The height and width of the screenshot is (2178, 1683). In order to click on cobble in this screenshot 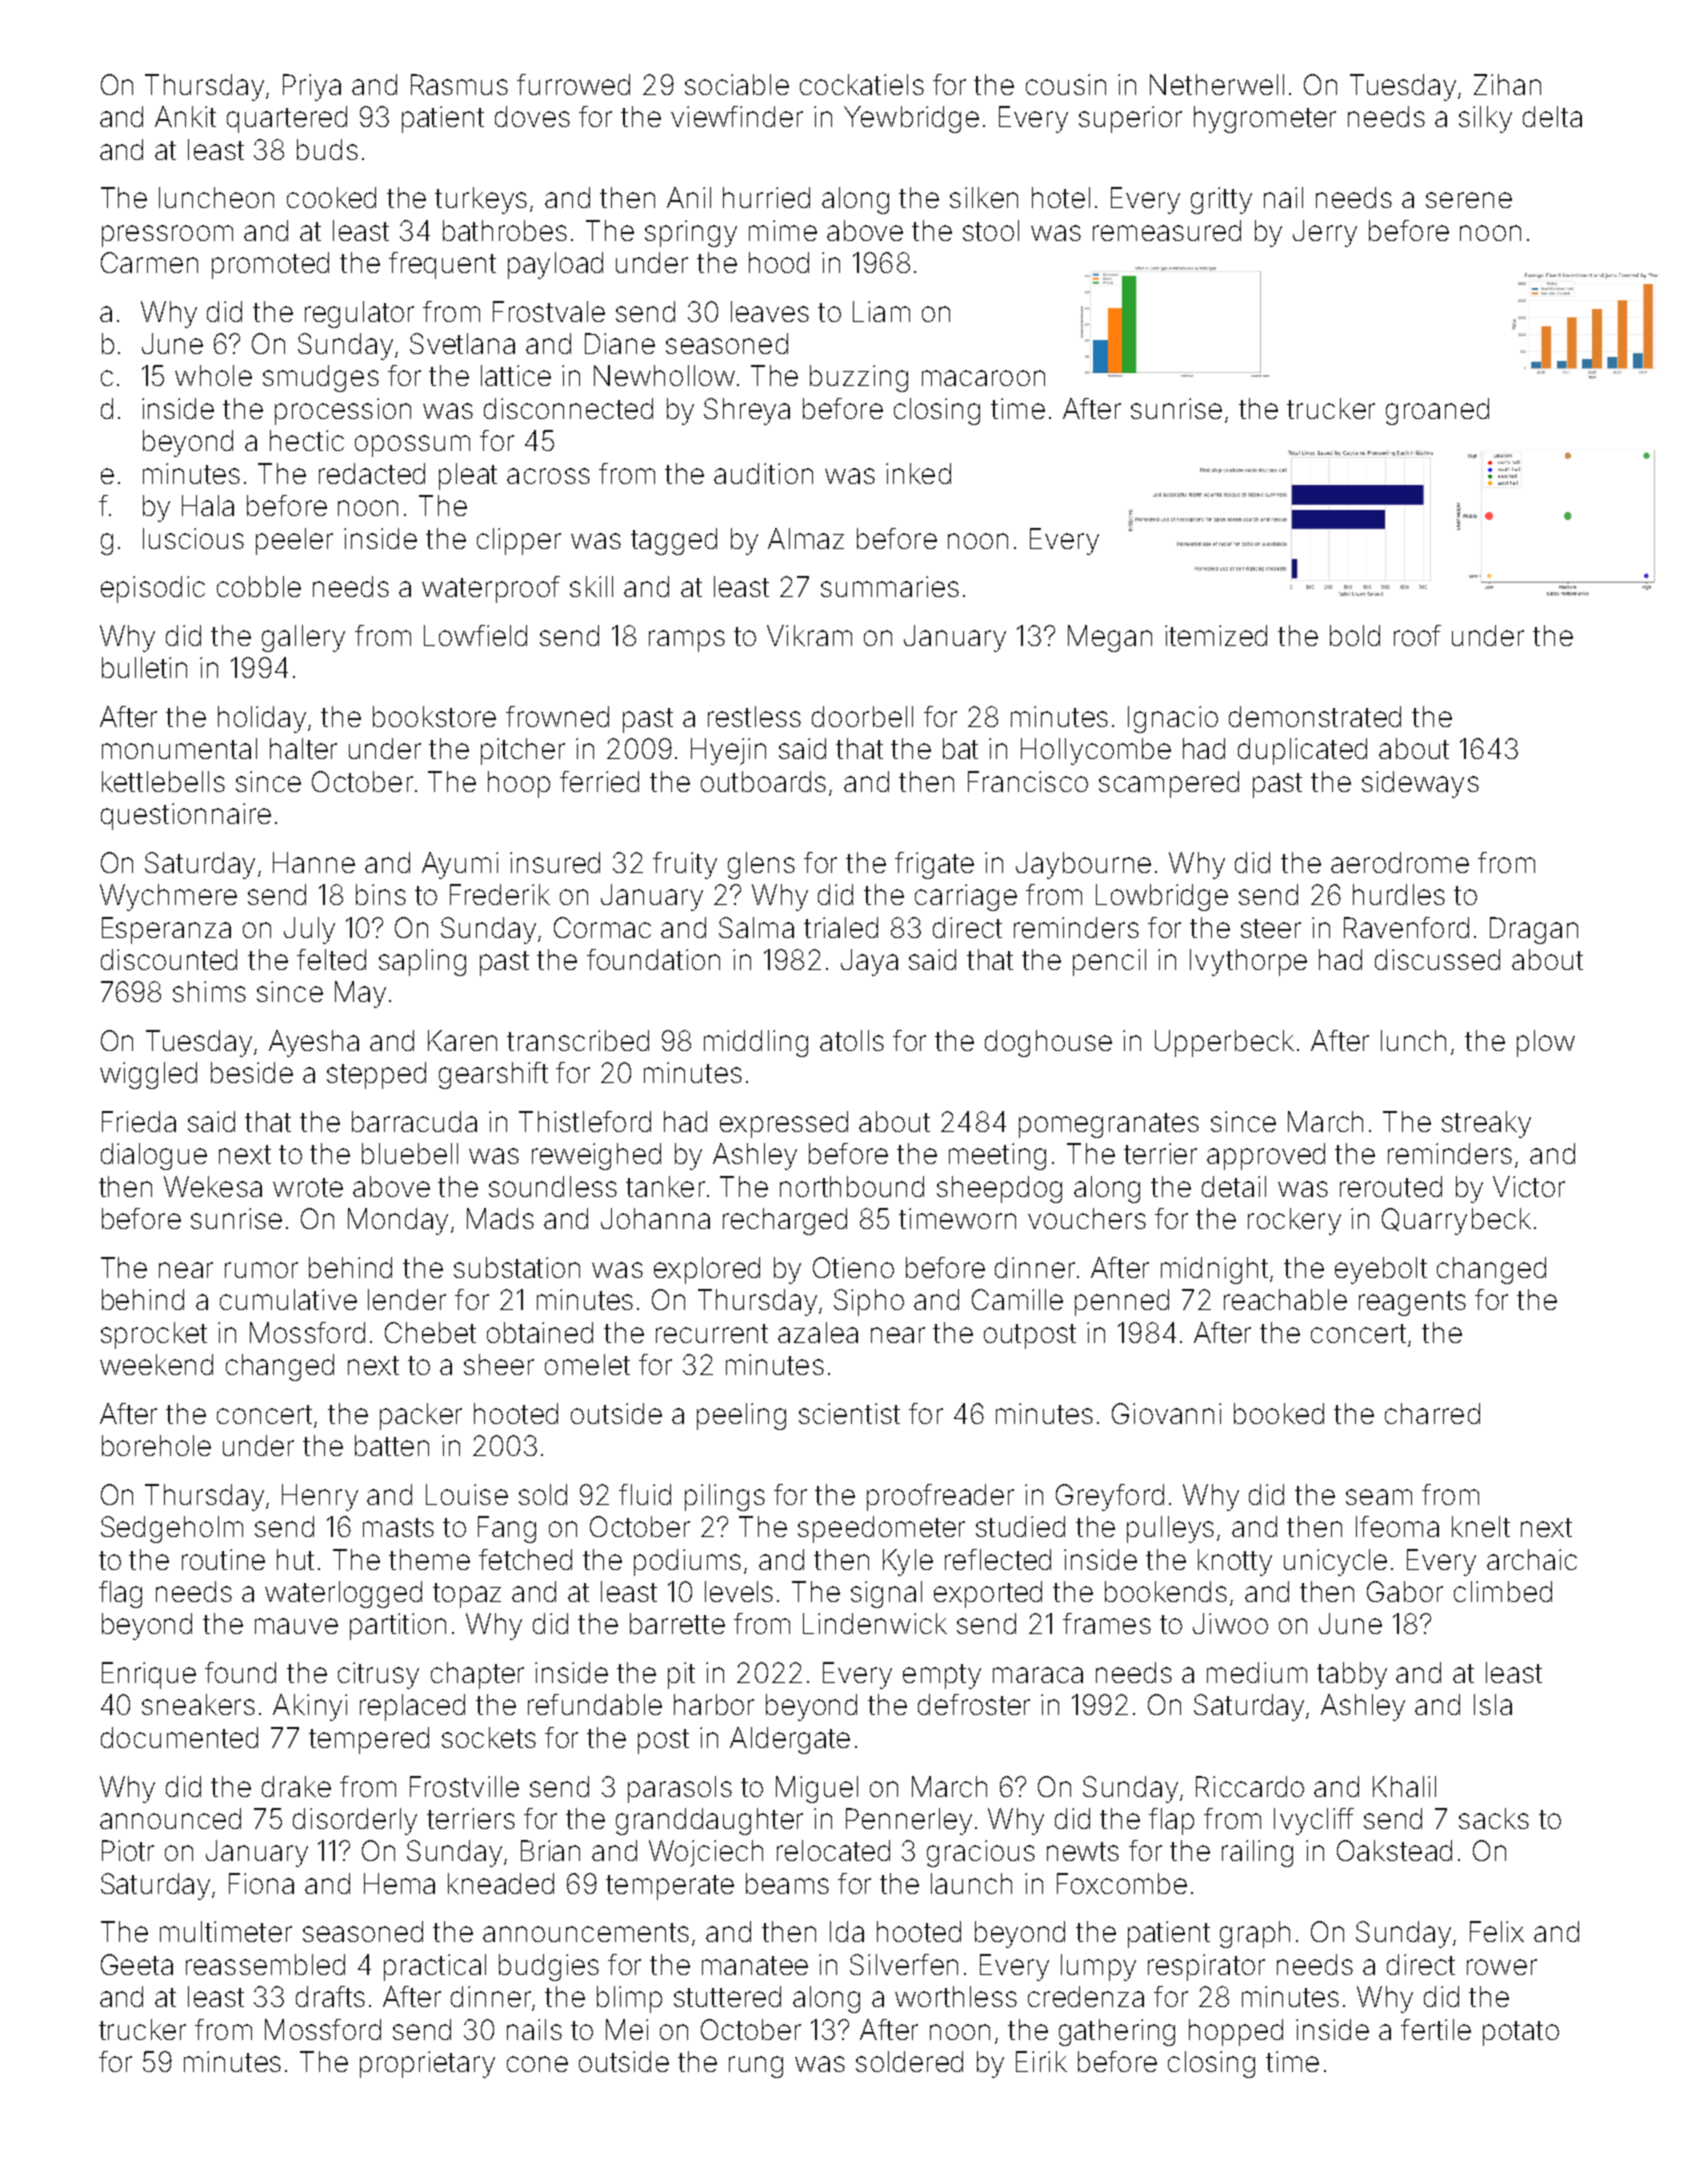, I will do `click(259, 586)`.
